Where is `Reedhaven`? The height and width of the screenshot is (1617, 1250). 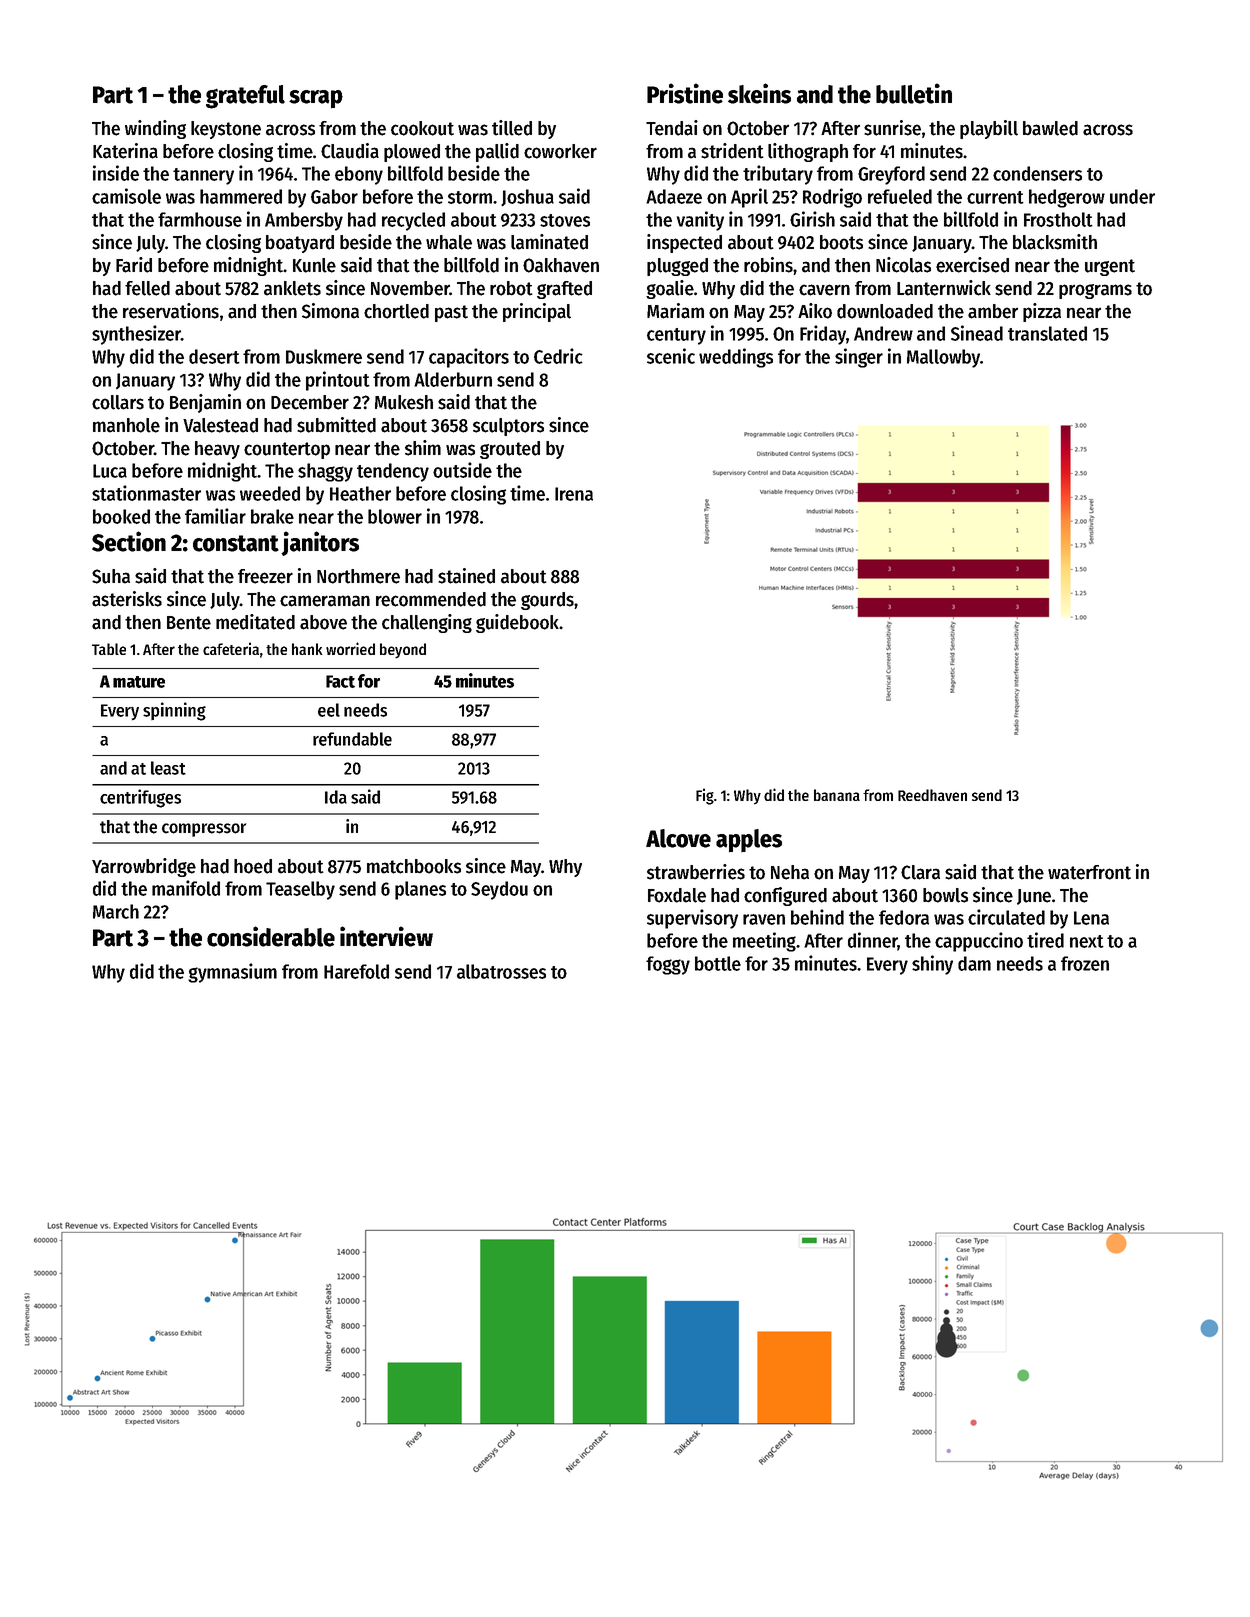 Reedhaven is located at coordinates (932, 795).
